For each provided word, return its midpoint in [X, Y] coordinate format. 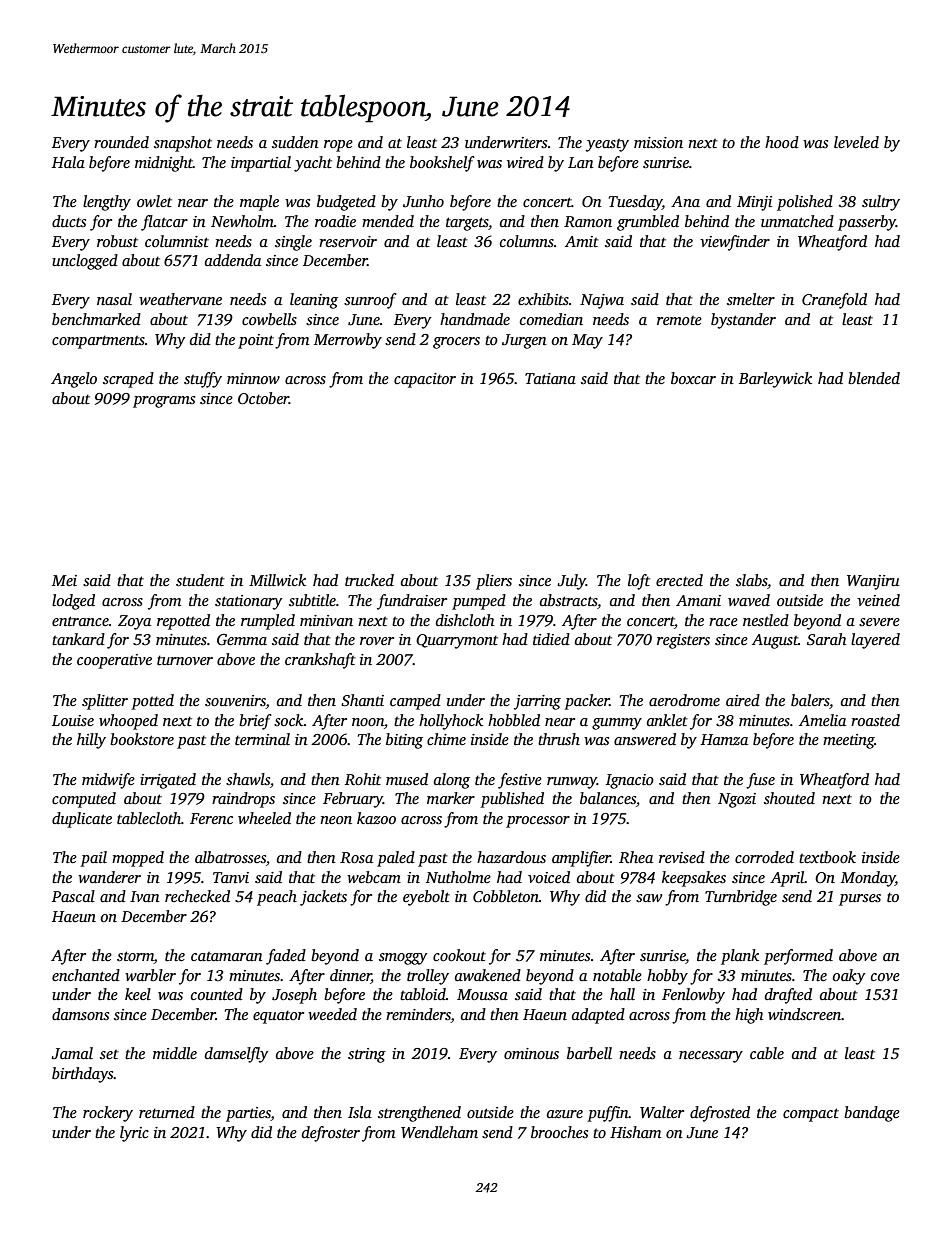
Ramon [588, 221]
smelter [751, 299]
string [367, 1055]
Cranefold [834, 301]
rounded [121, 142]
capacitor [425, 380]
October [263, 398]
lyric [134, 1134]
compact [811, 1115]
